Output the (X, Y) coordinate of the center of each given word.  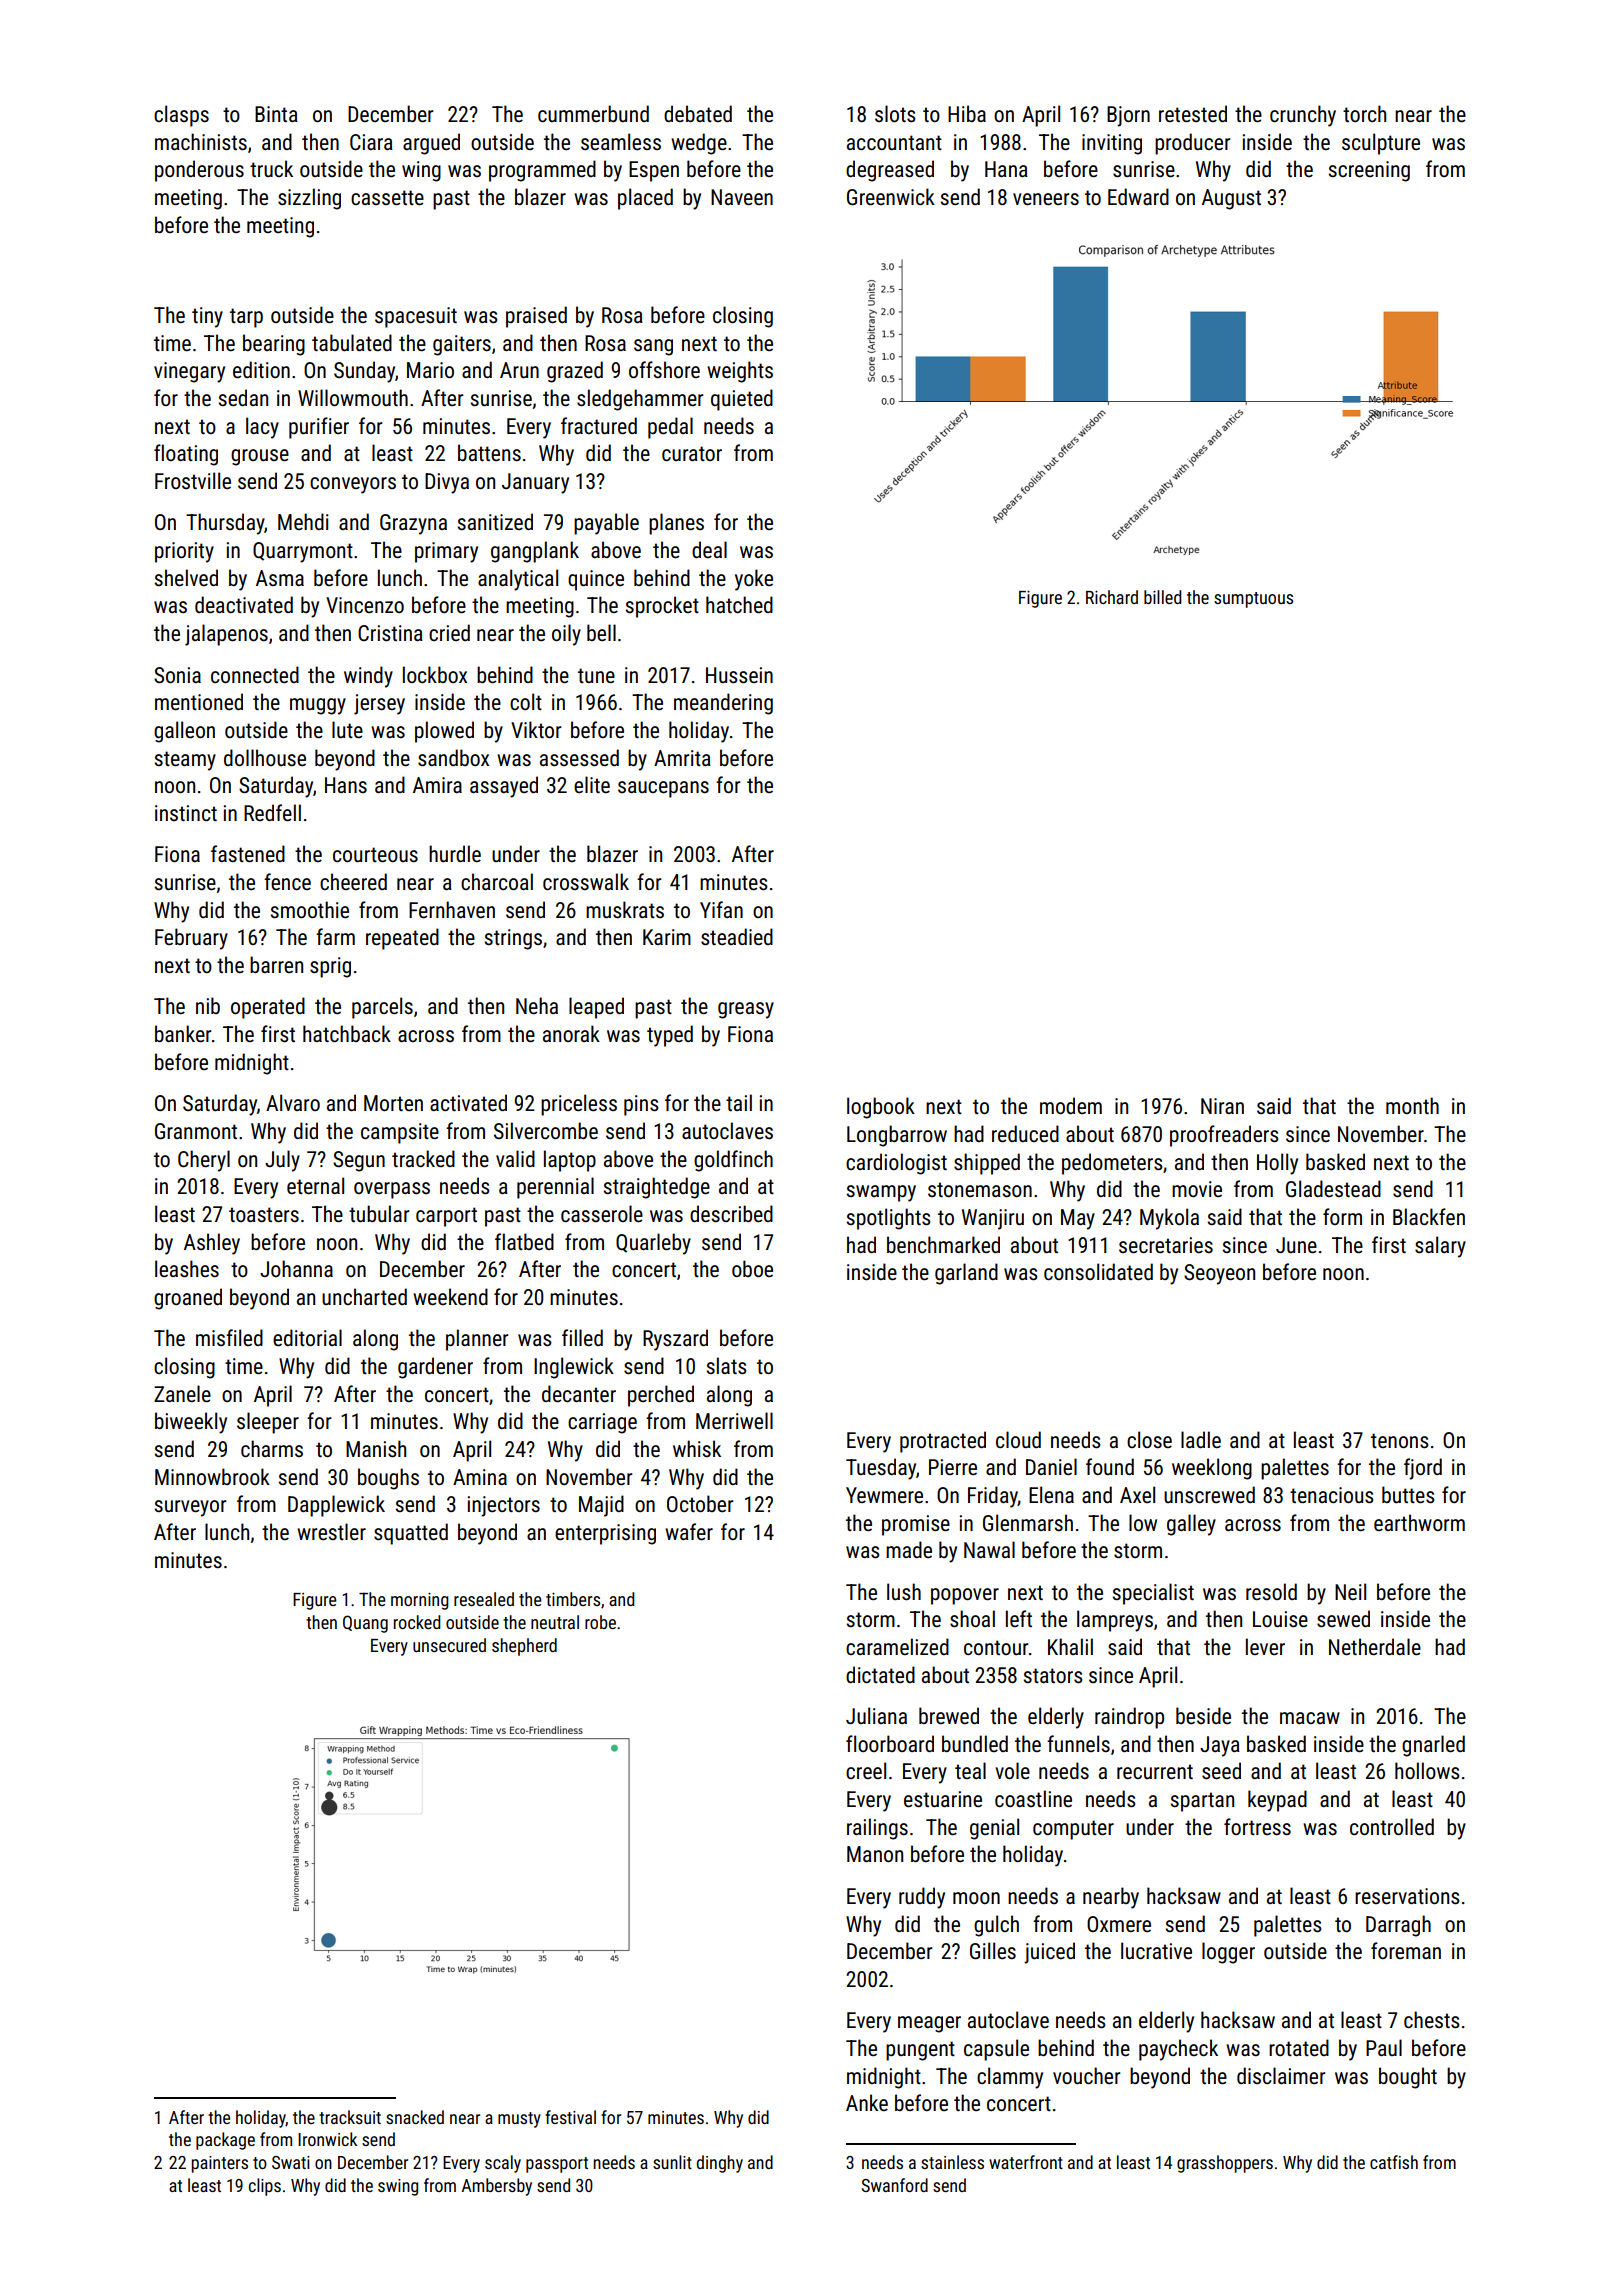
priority (184, 552)
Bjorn (1128, 116)
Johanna (296, 1268)
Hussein (739, 675)
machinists (201, 142)
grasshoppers (1225, 2164)
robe (600, 1622)
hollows (1427, 1771)
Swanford (895, 2185)
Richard (1112, 597)
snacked (415, 2117)
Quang (365, 1624)
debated (698, 113)
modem (1071, 1105)
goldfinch (733, 1161)
